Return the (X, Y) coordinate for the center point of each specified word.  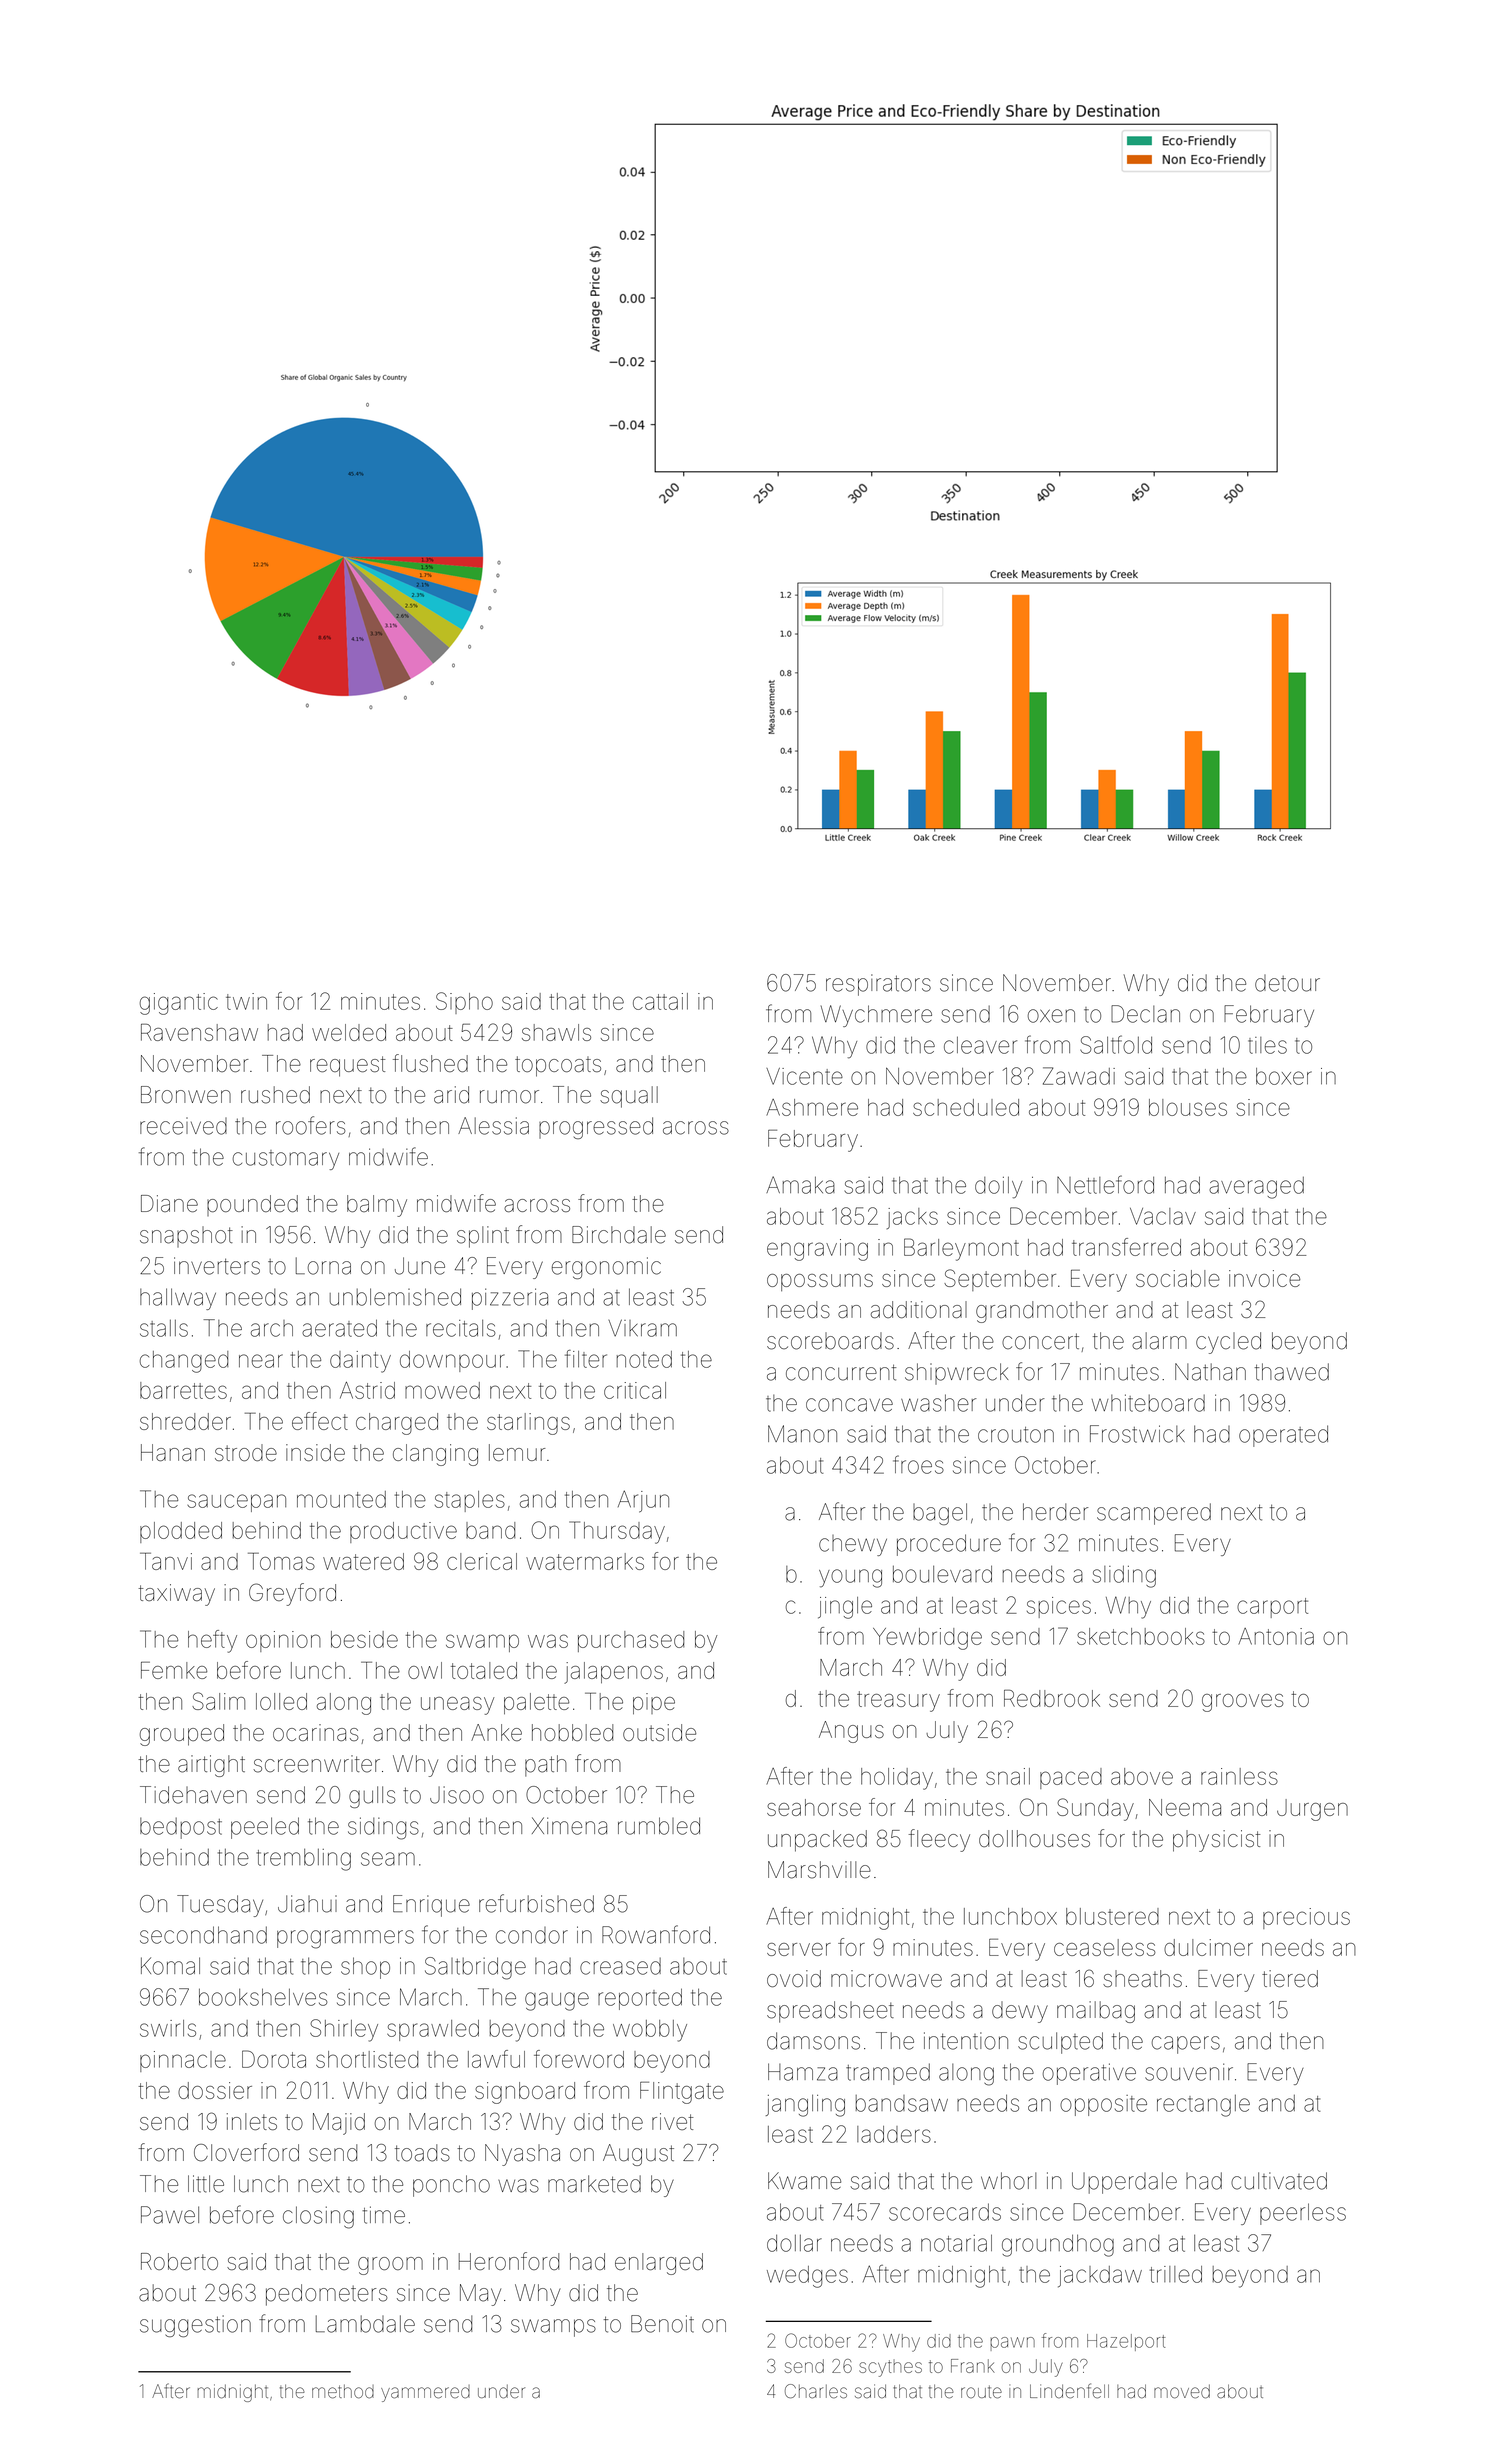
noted (644, 1359)
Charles (816, 2391)
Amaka (800, 1185)
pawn (1012, 2344)
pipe (654, 1703)
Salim (218, 1701)
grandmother (1042, 1312)
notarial (956, 2243)
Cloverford (246, 2152)
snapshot (186, 1236)
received (183, 1126)
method (343, 2391)
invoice (1264, 1278)
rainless (1239, 1776)
